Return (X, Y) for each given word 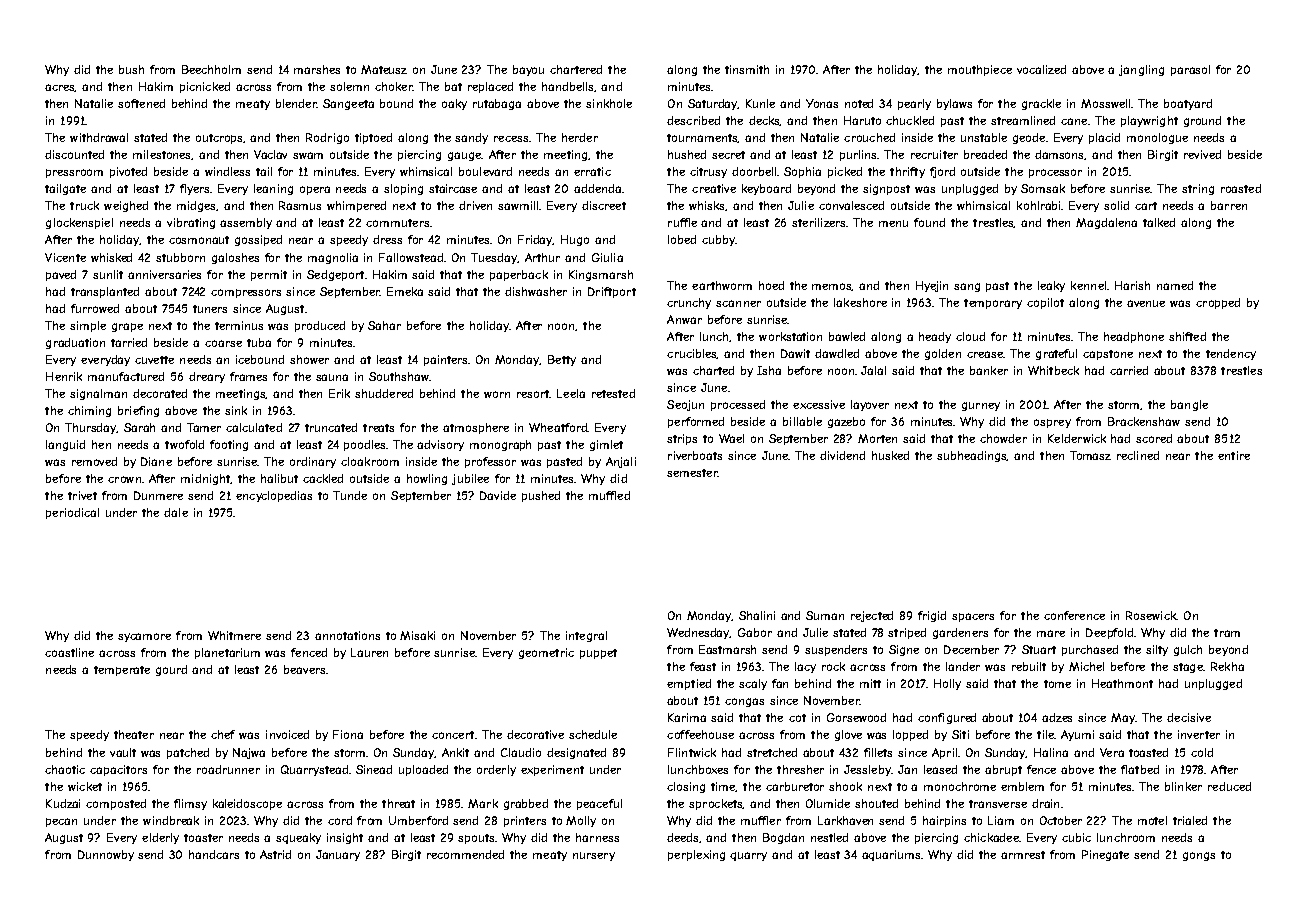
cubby (718, 240)
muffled (609, 495)
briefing (138, 411)
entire (1234, 455)
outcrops (220, 139)
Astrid (275, 854)
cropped (1218, 303)
